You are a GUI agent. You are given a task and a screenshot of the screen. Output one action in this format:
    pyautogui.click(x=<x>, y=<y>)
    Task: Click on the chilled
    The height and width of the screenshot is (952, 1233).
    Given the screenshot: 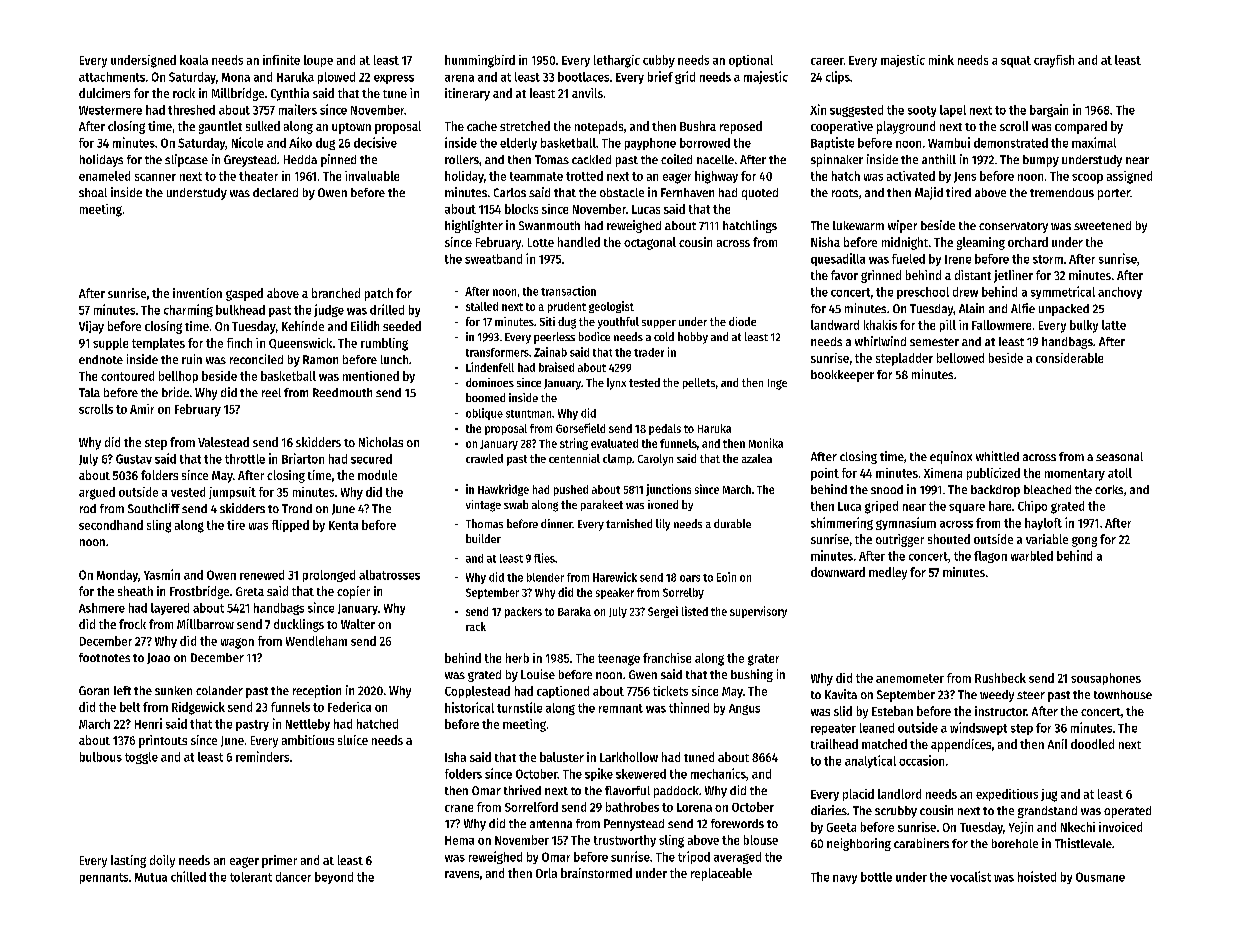 What is the action you would take?
    pyautogui.click(x=188, y=876)
